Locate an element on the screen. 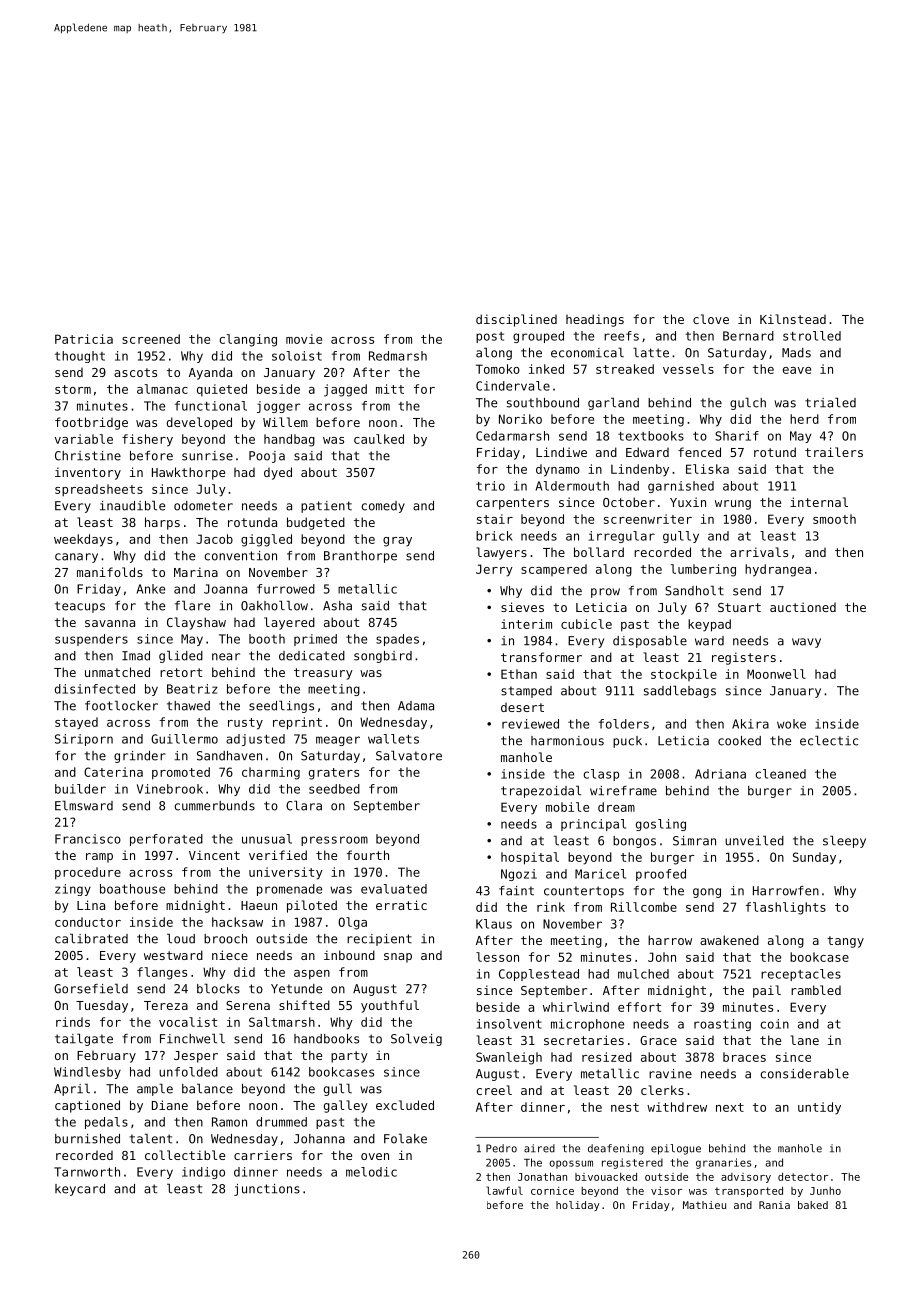  melodic is located at coordinates (371, 1172).
